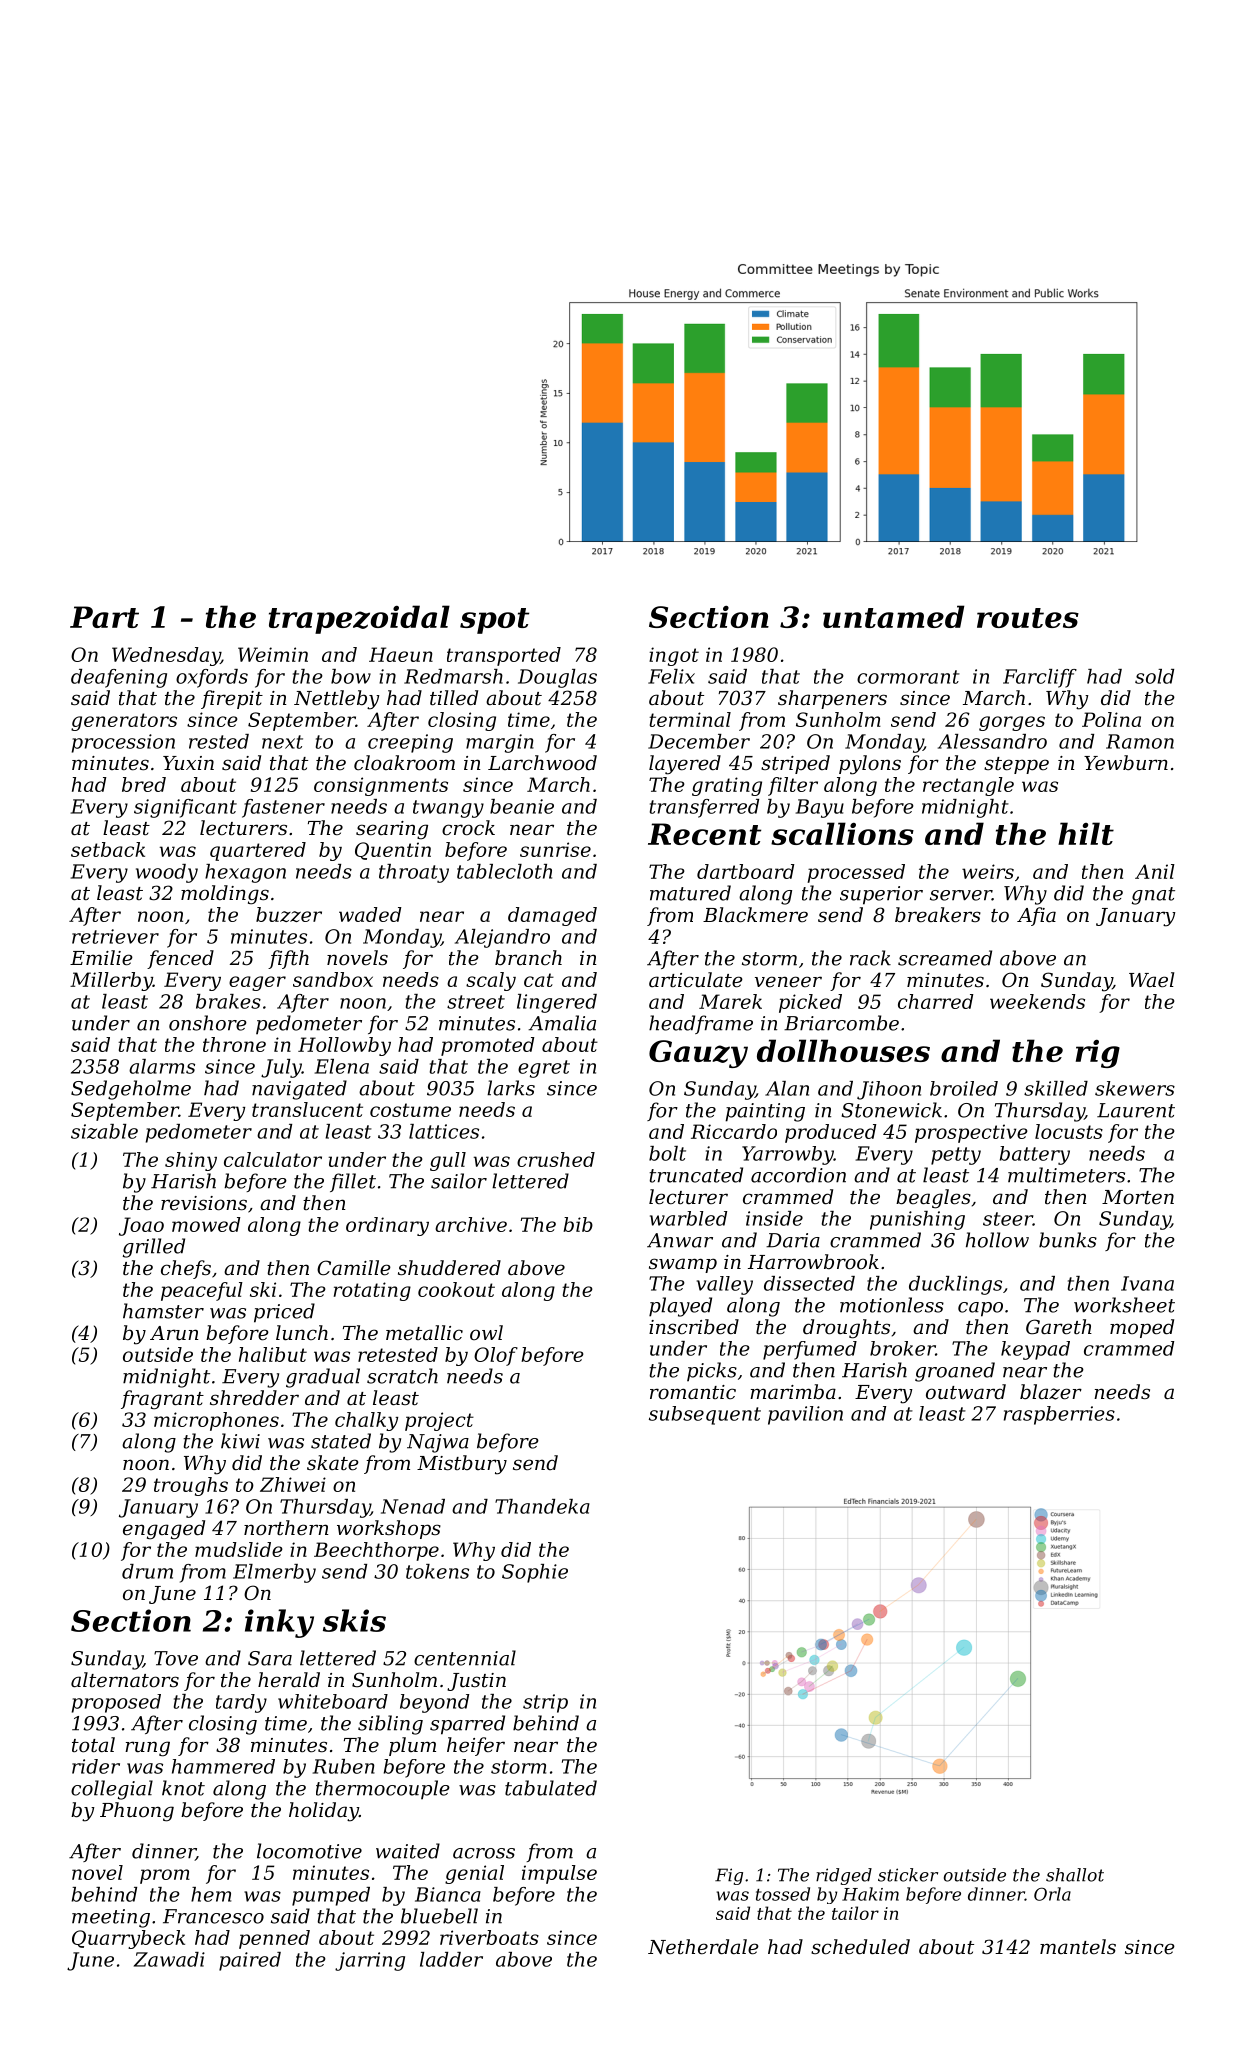 This page has height=2053, width=1246. Describe the element at coordinates (1059, 1415) in the page. I see `raspberries` at that location.
